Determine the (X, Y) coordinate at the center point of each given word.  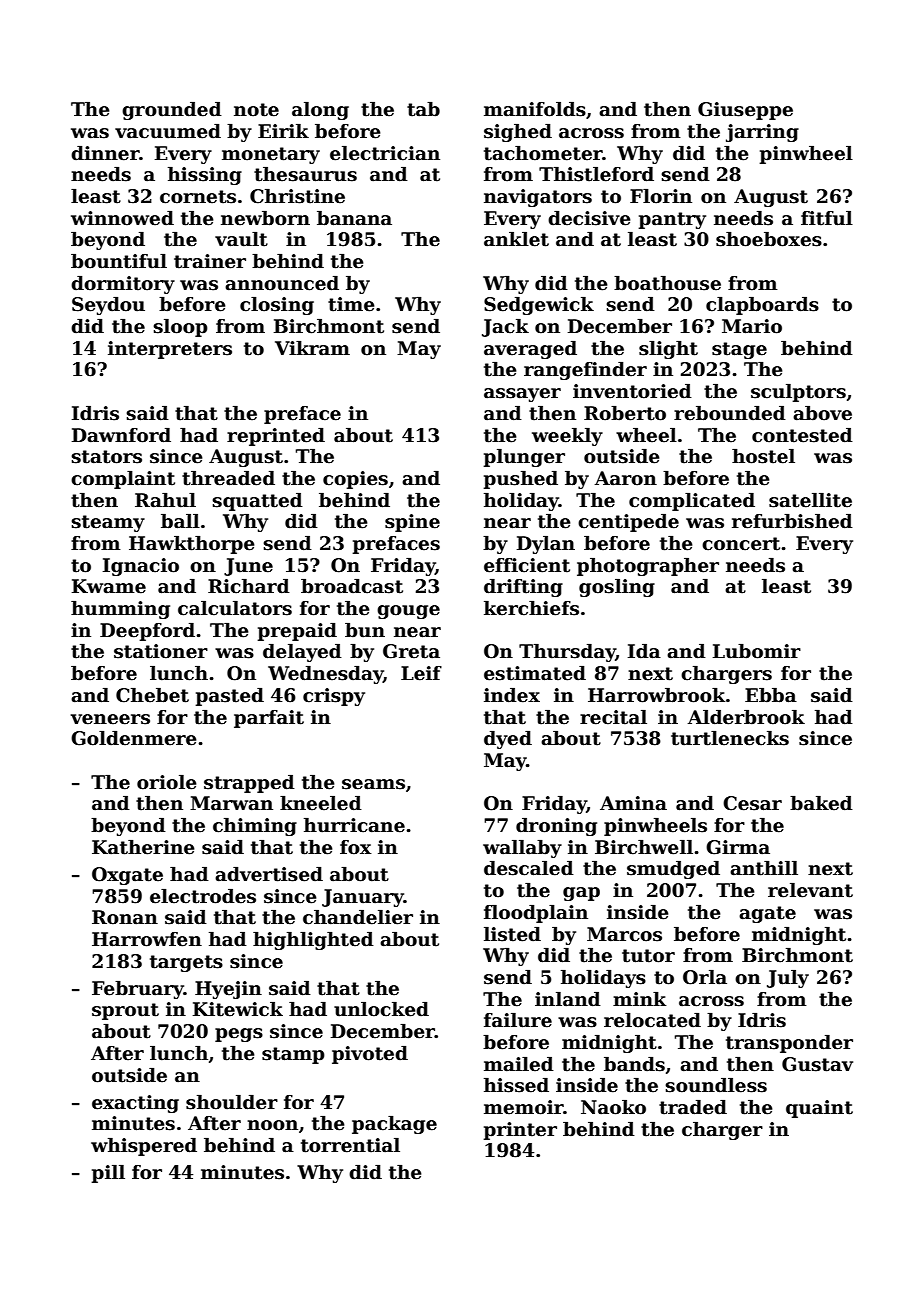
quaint (819, 1109)
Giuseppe (745, 111)
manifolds (535, 109)
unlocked (381, 1009)
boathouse (667, 283)
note (256, 110)
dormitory (123, 285)
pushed (521, 480)
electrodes (203, 896)
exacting (135, 1104)
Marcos (624, 934)
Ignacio (141, 567)
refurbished (792, 521)
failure (518, 1020)
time (351, 304)
